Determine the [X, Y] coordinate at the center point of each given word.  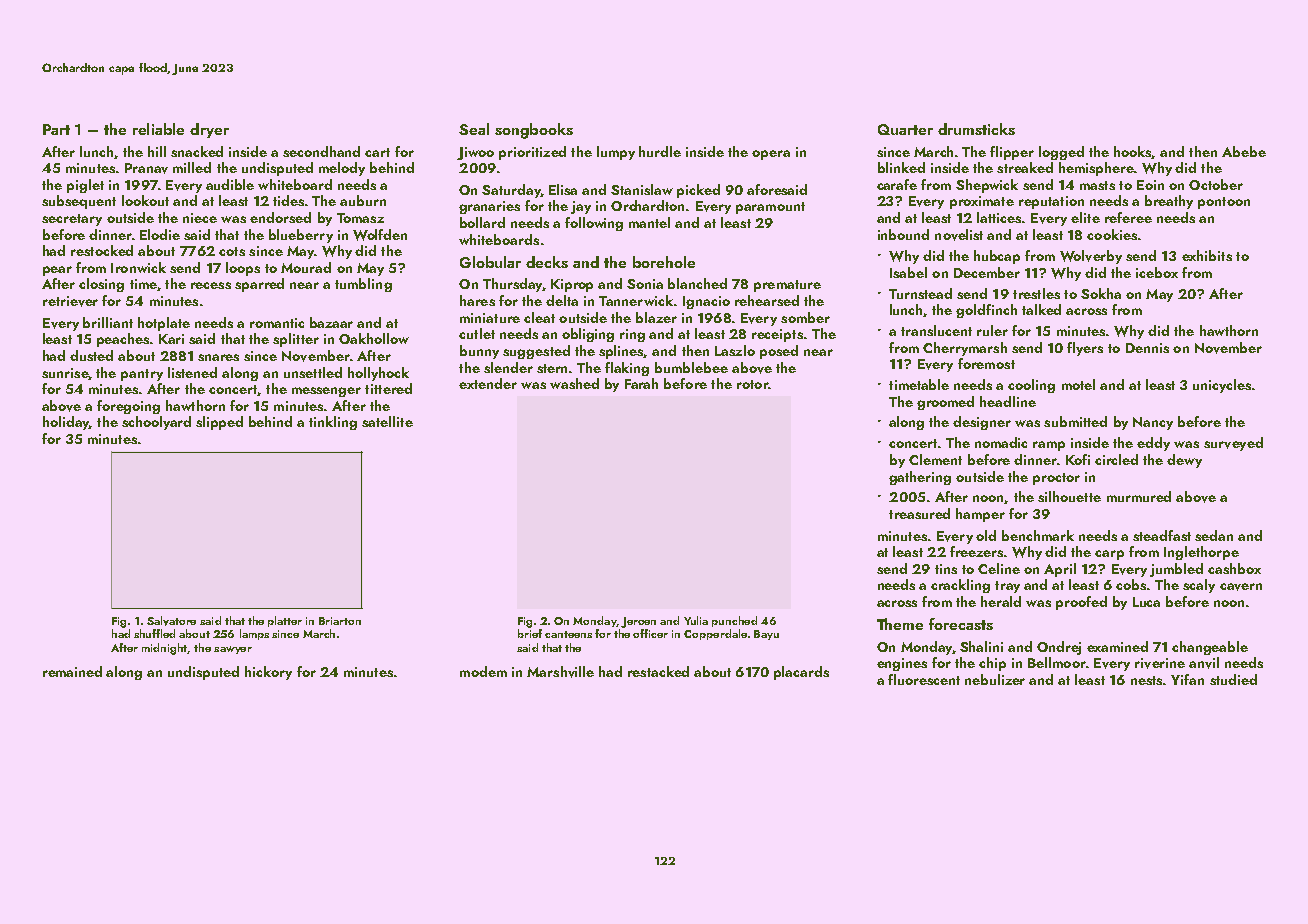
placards [801, 673]
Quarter [905, 129]
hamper [980, 515]
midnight [165, 649]
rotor [752, 384]
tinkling [333, 423]
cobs [1131, 584]
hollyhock [378, 374]
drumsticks [976, 129]
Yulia [696, 620]
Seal [474, 129]
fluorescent [924, 679]
